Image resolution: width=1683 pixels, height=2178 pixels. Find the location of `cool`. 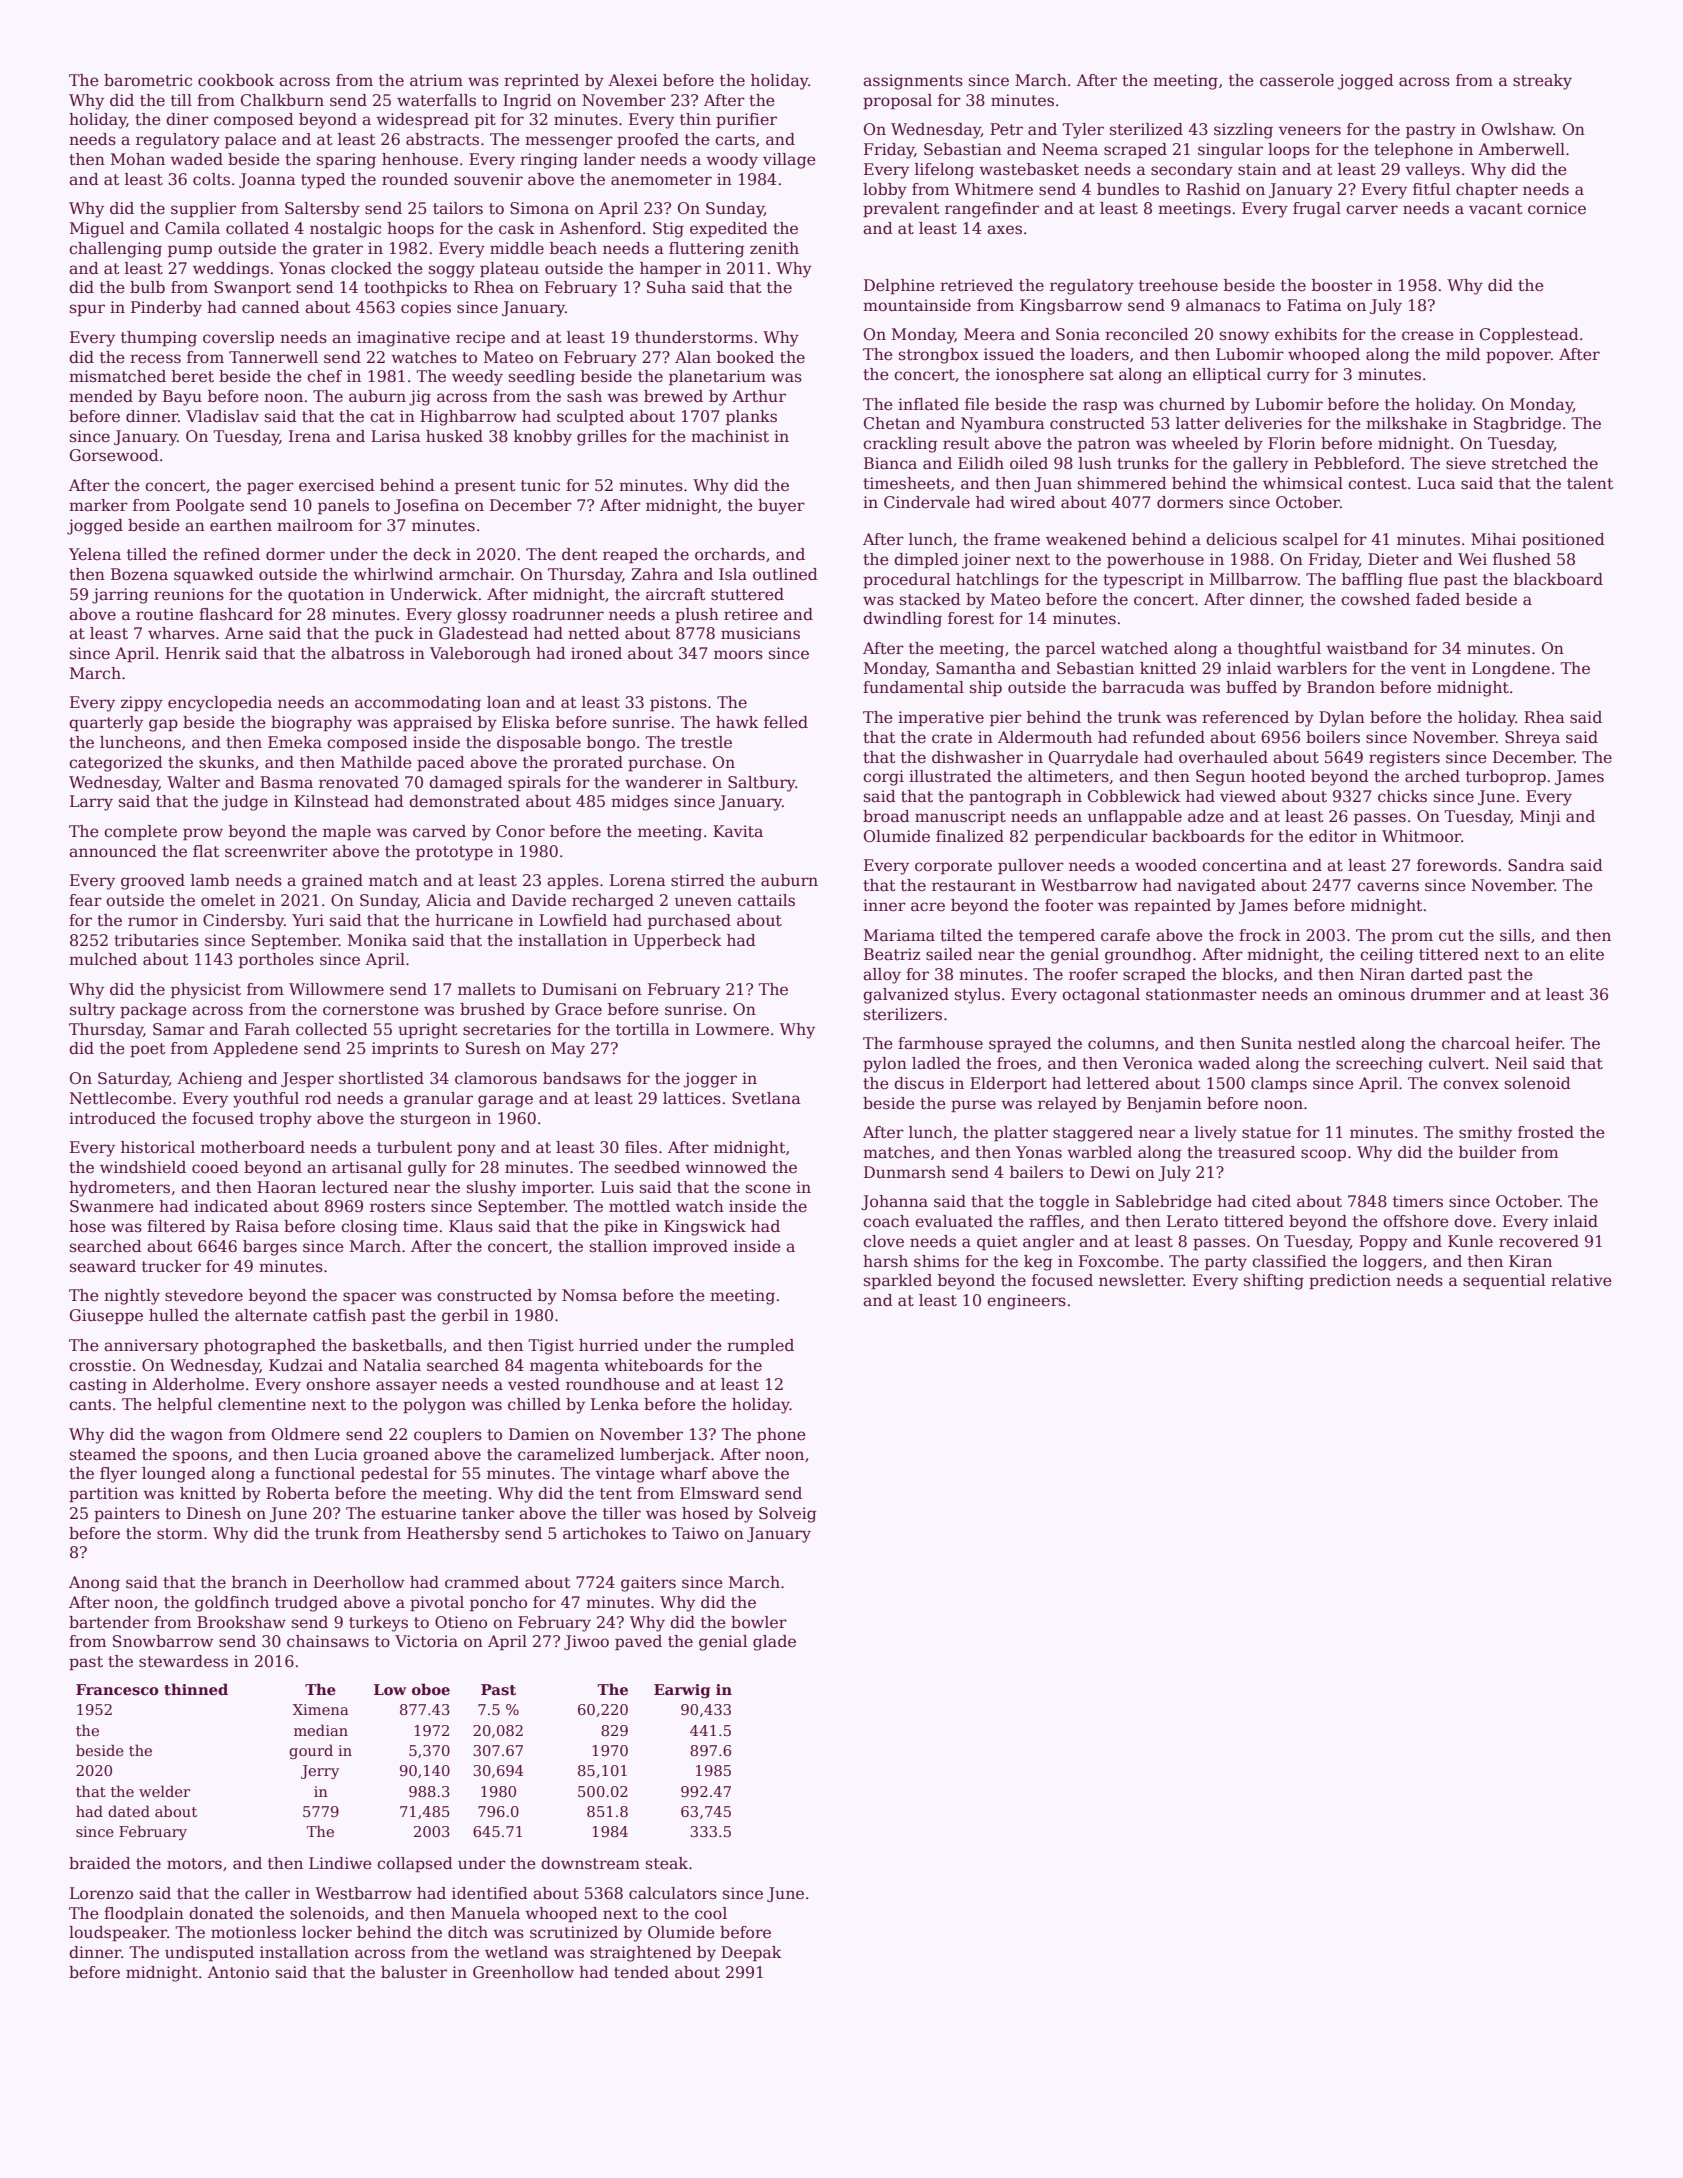

cool is located at coordinates (711, 1913).
